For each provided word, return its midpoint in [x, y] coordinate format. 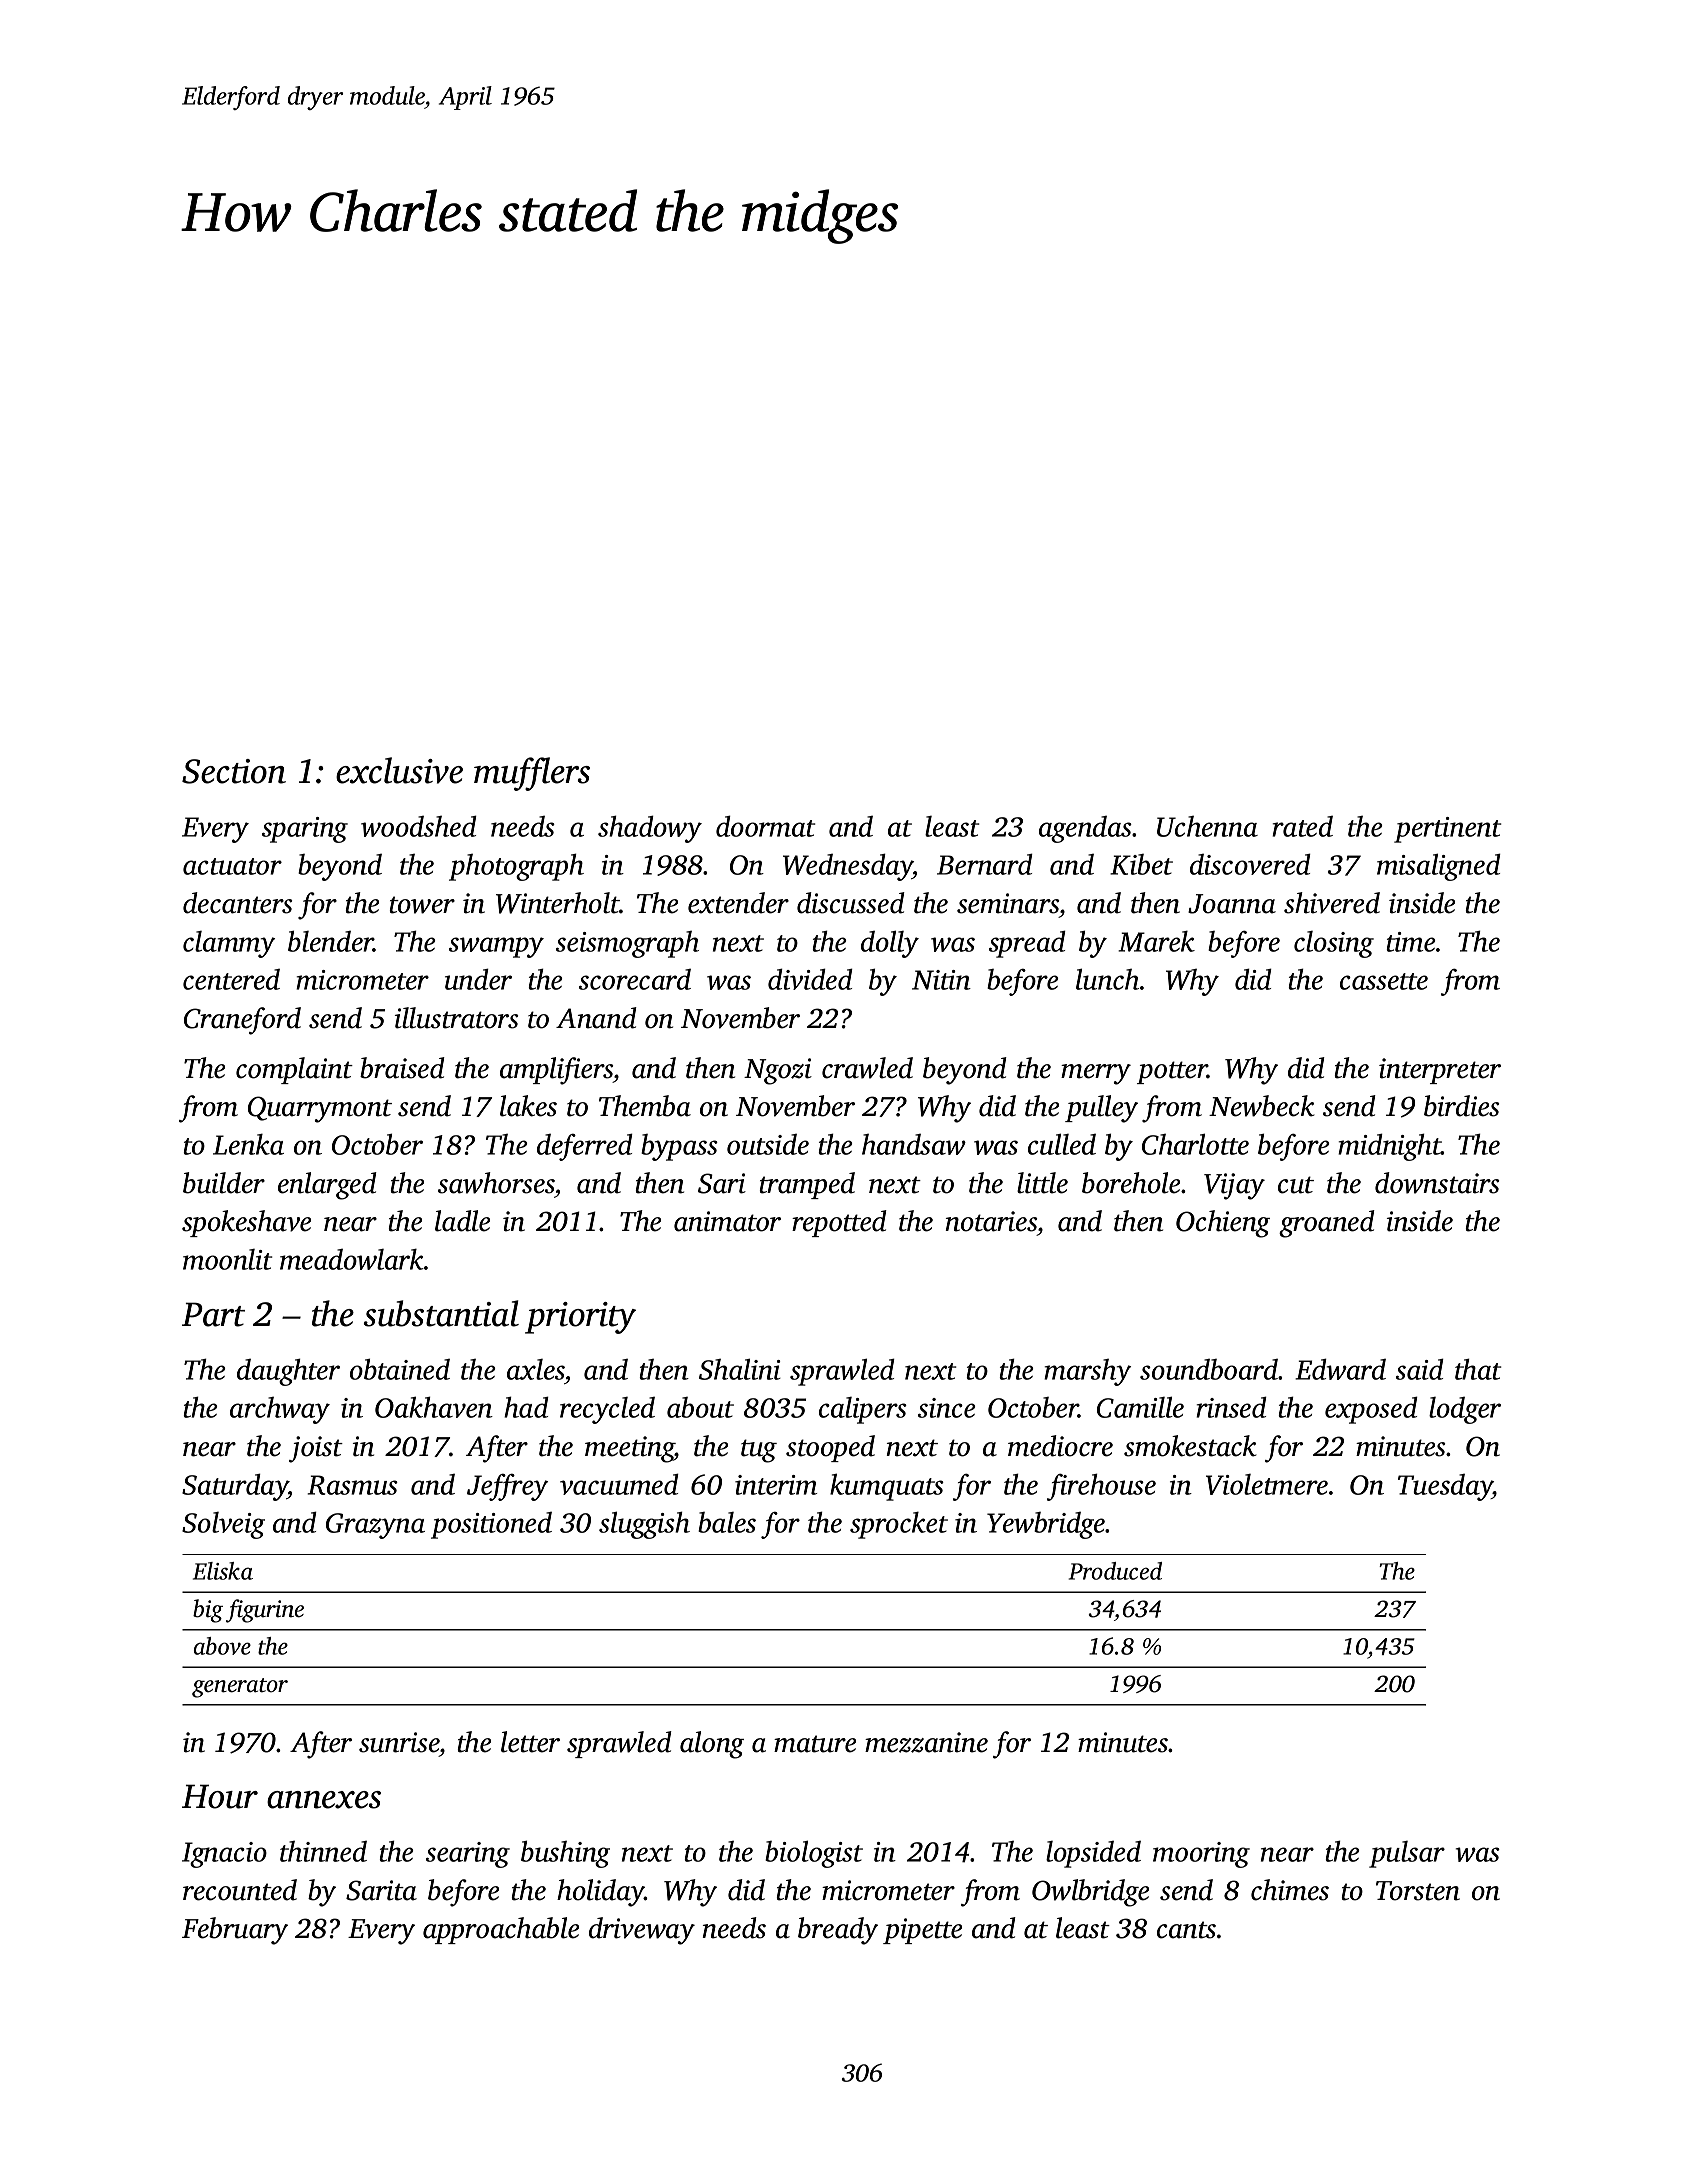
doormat [765, 826]
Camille [1140, 1407]
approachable [501, 1930]
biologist [814, 1854]
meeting [629, 1449]
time [1411, 942]
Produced [1115, 1571]
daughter [288, 1372]
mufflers [532, 774]
